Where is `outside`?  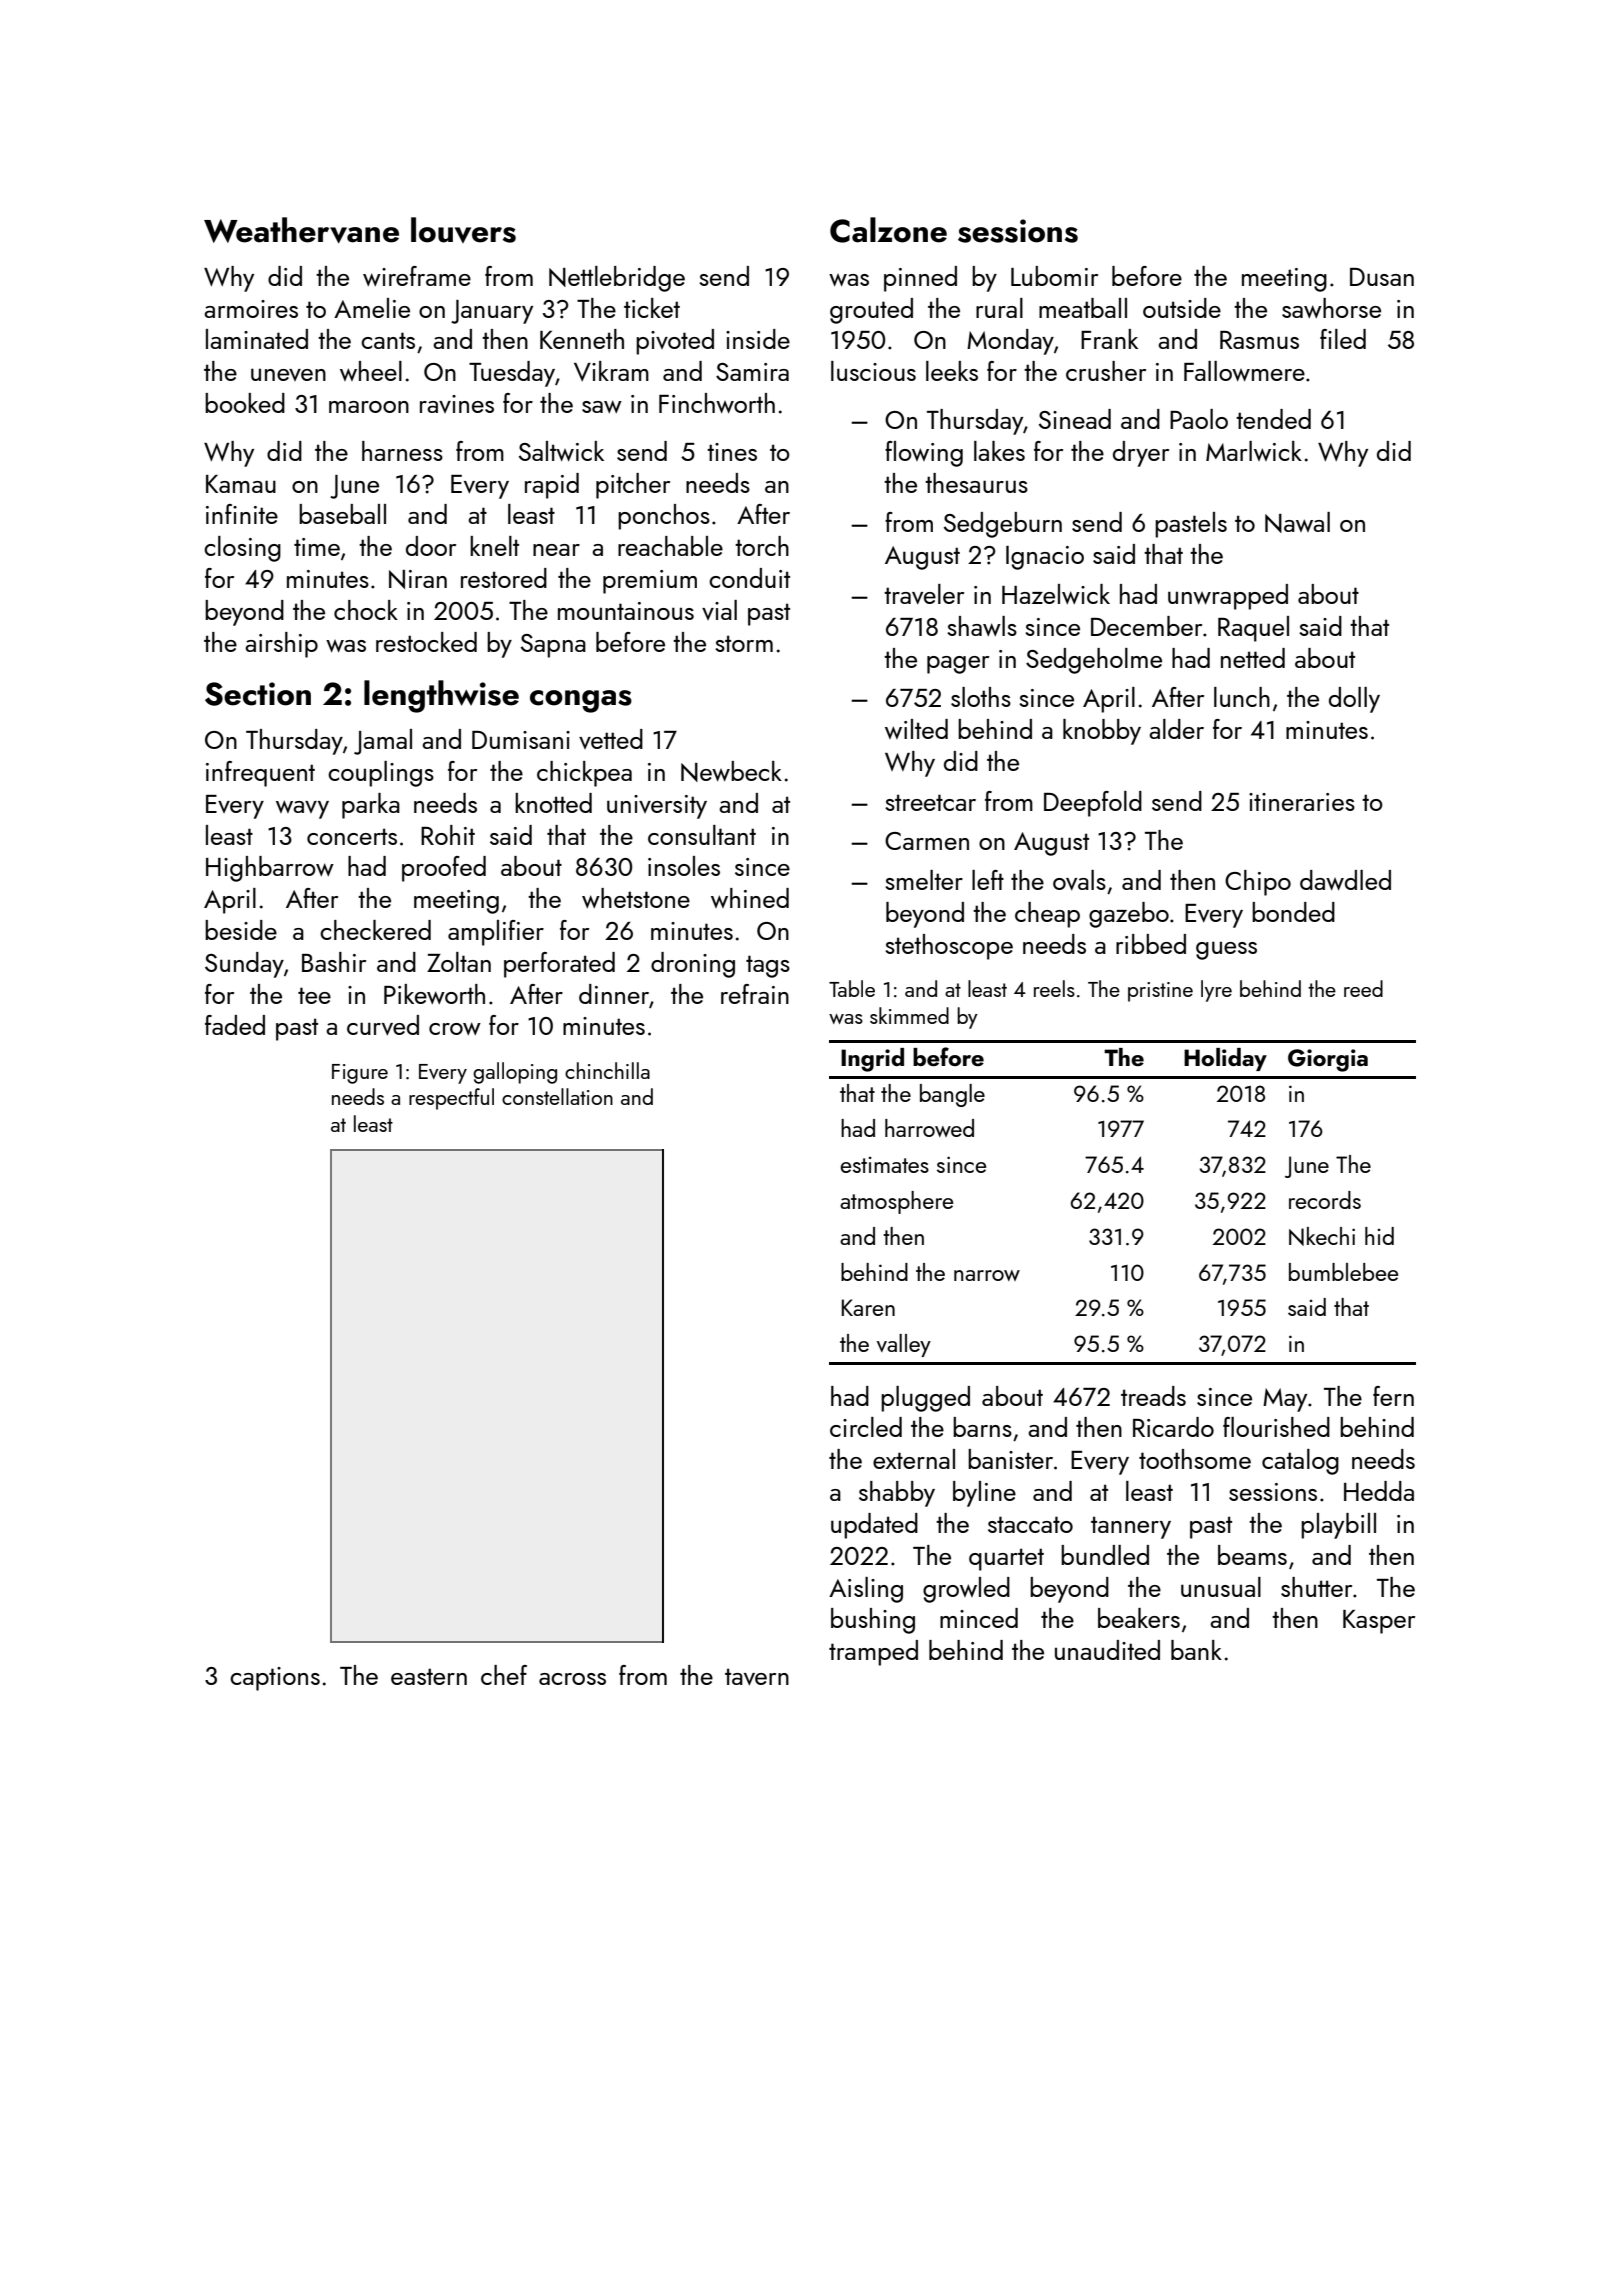 outside is located at coordinates (1182, 308).
